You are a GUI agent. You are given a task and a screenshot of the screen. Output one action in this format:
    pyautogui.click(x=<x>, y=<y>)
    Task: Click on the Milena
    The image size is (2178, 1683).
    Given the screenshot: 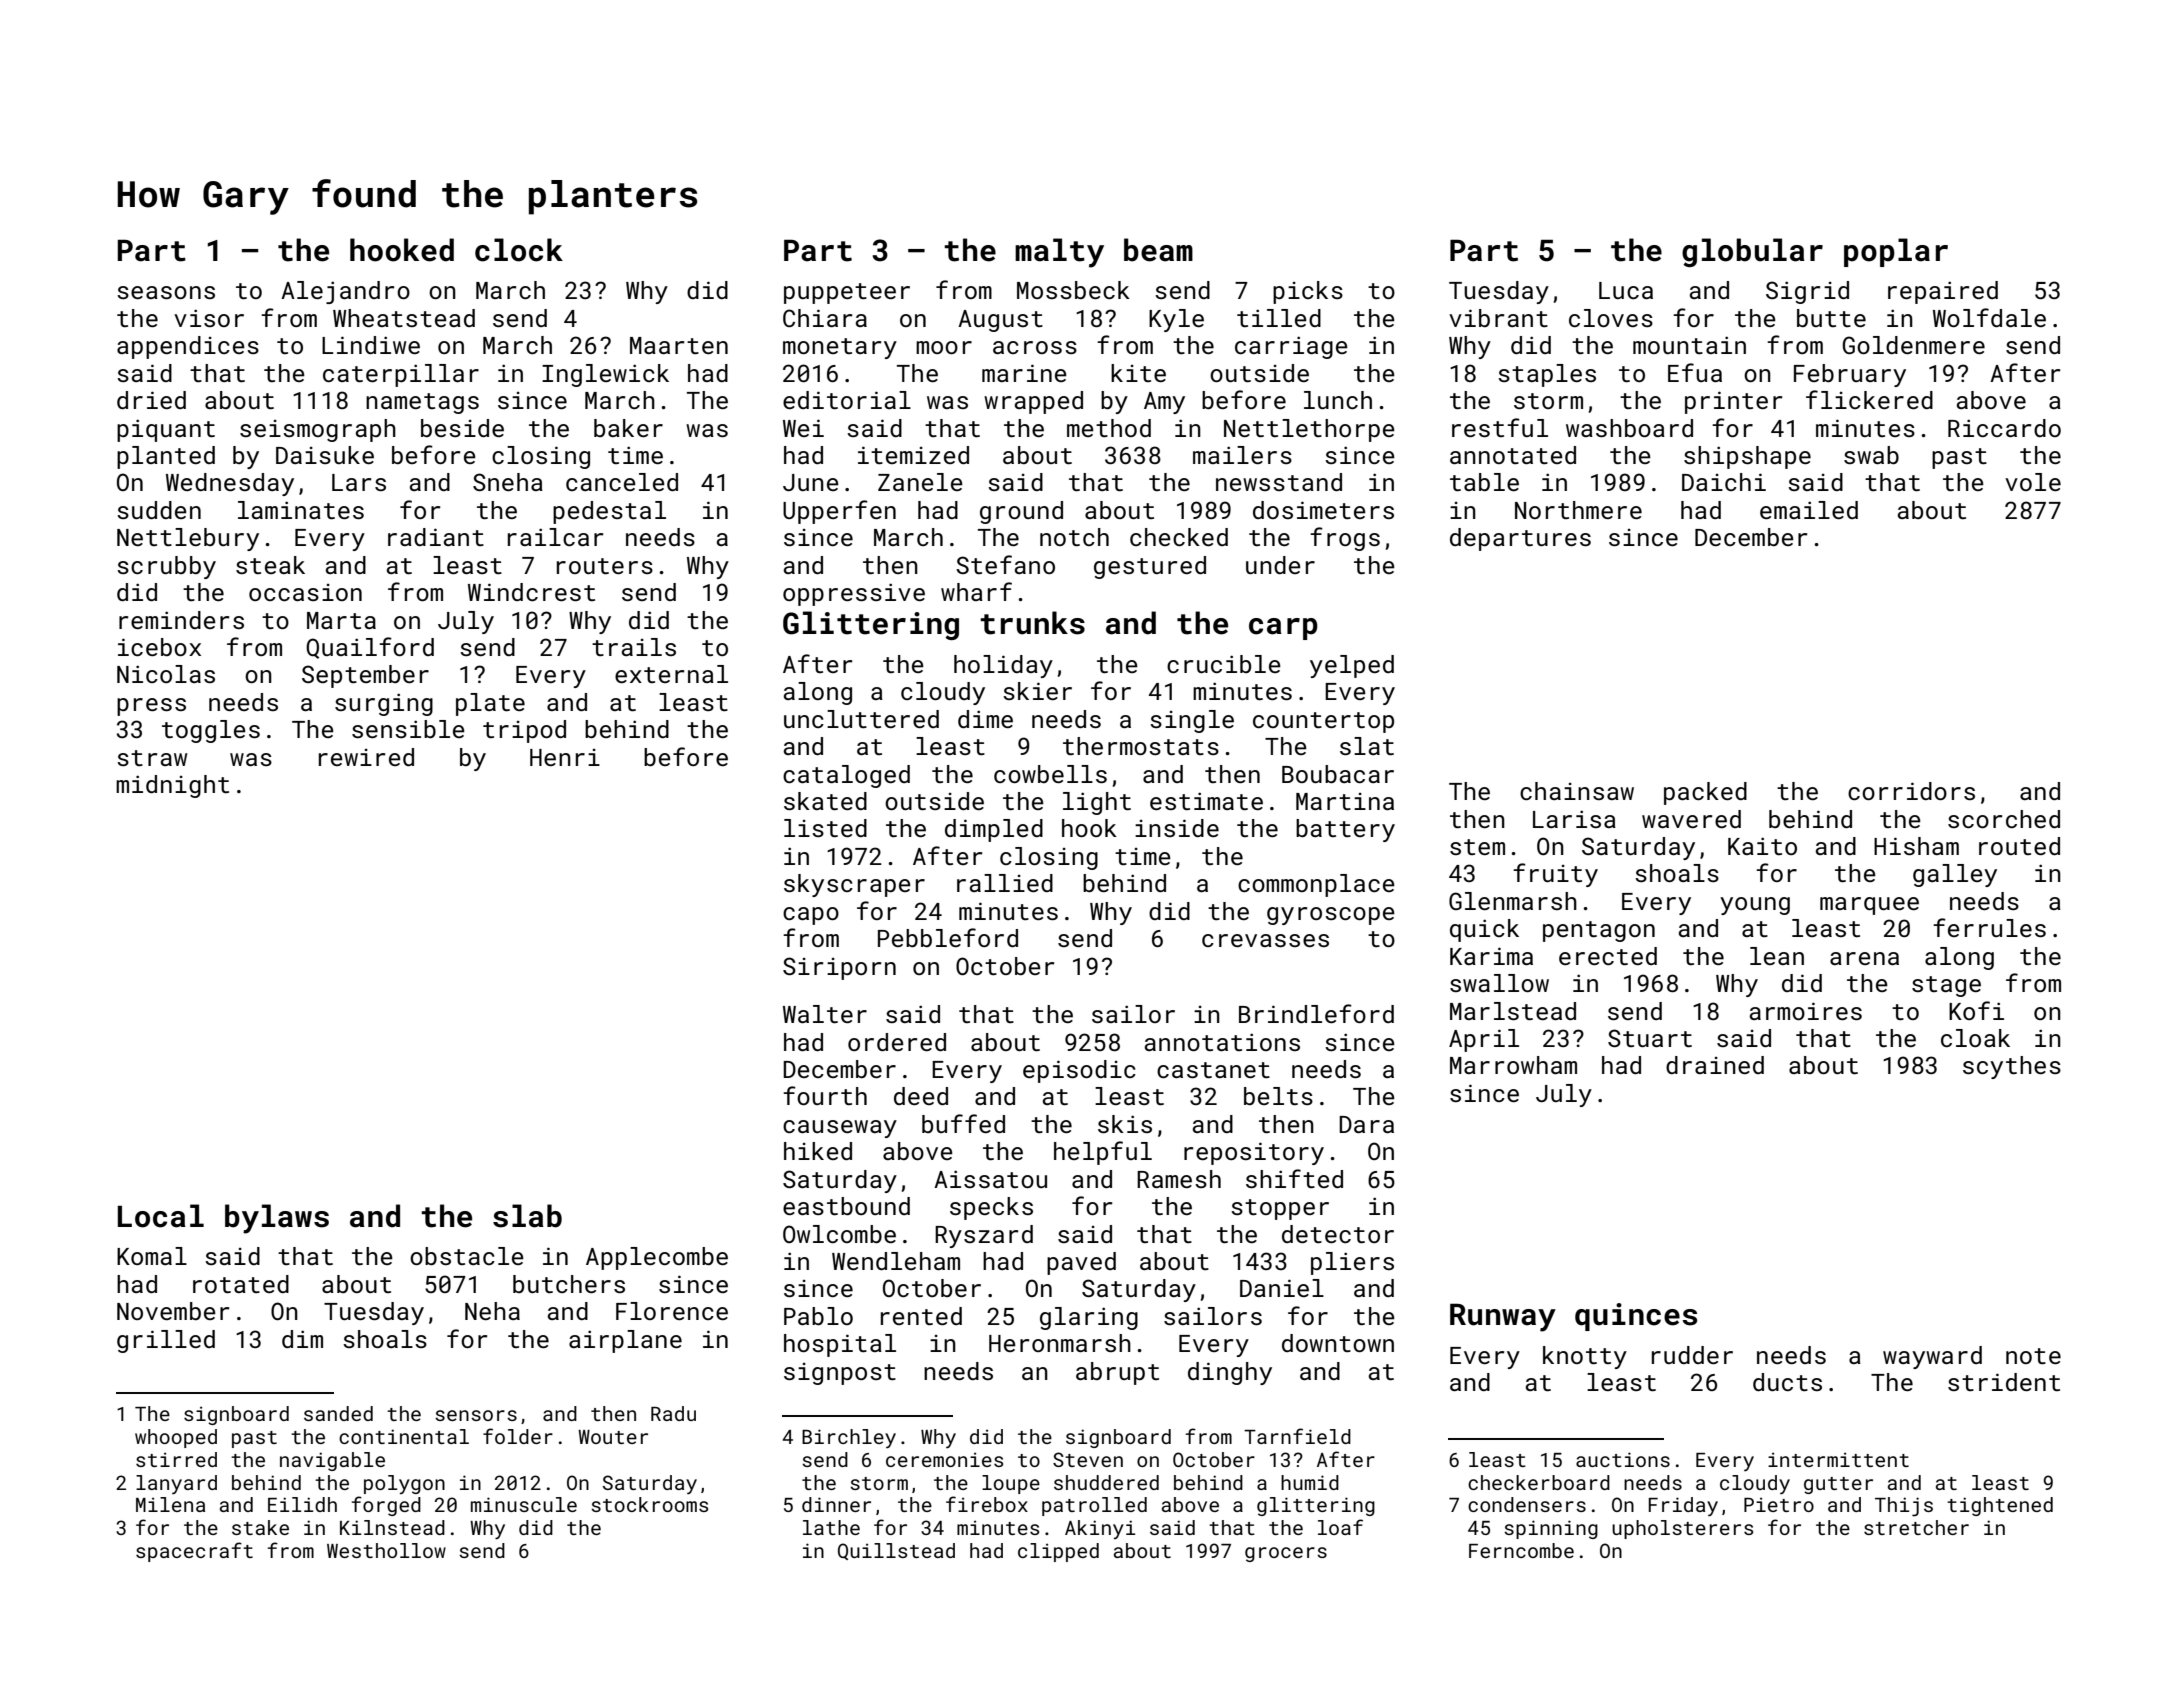 What is the action you would take?
    pyautogui.click(x=170, y=1504)
